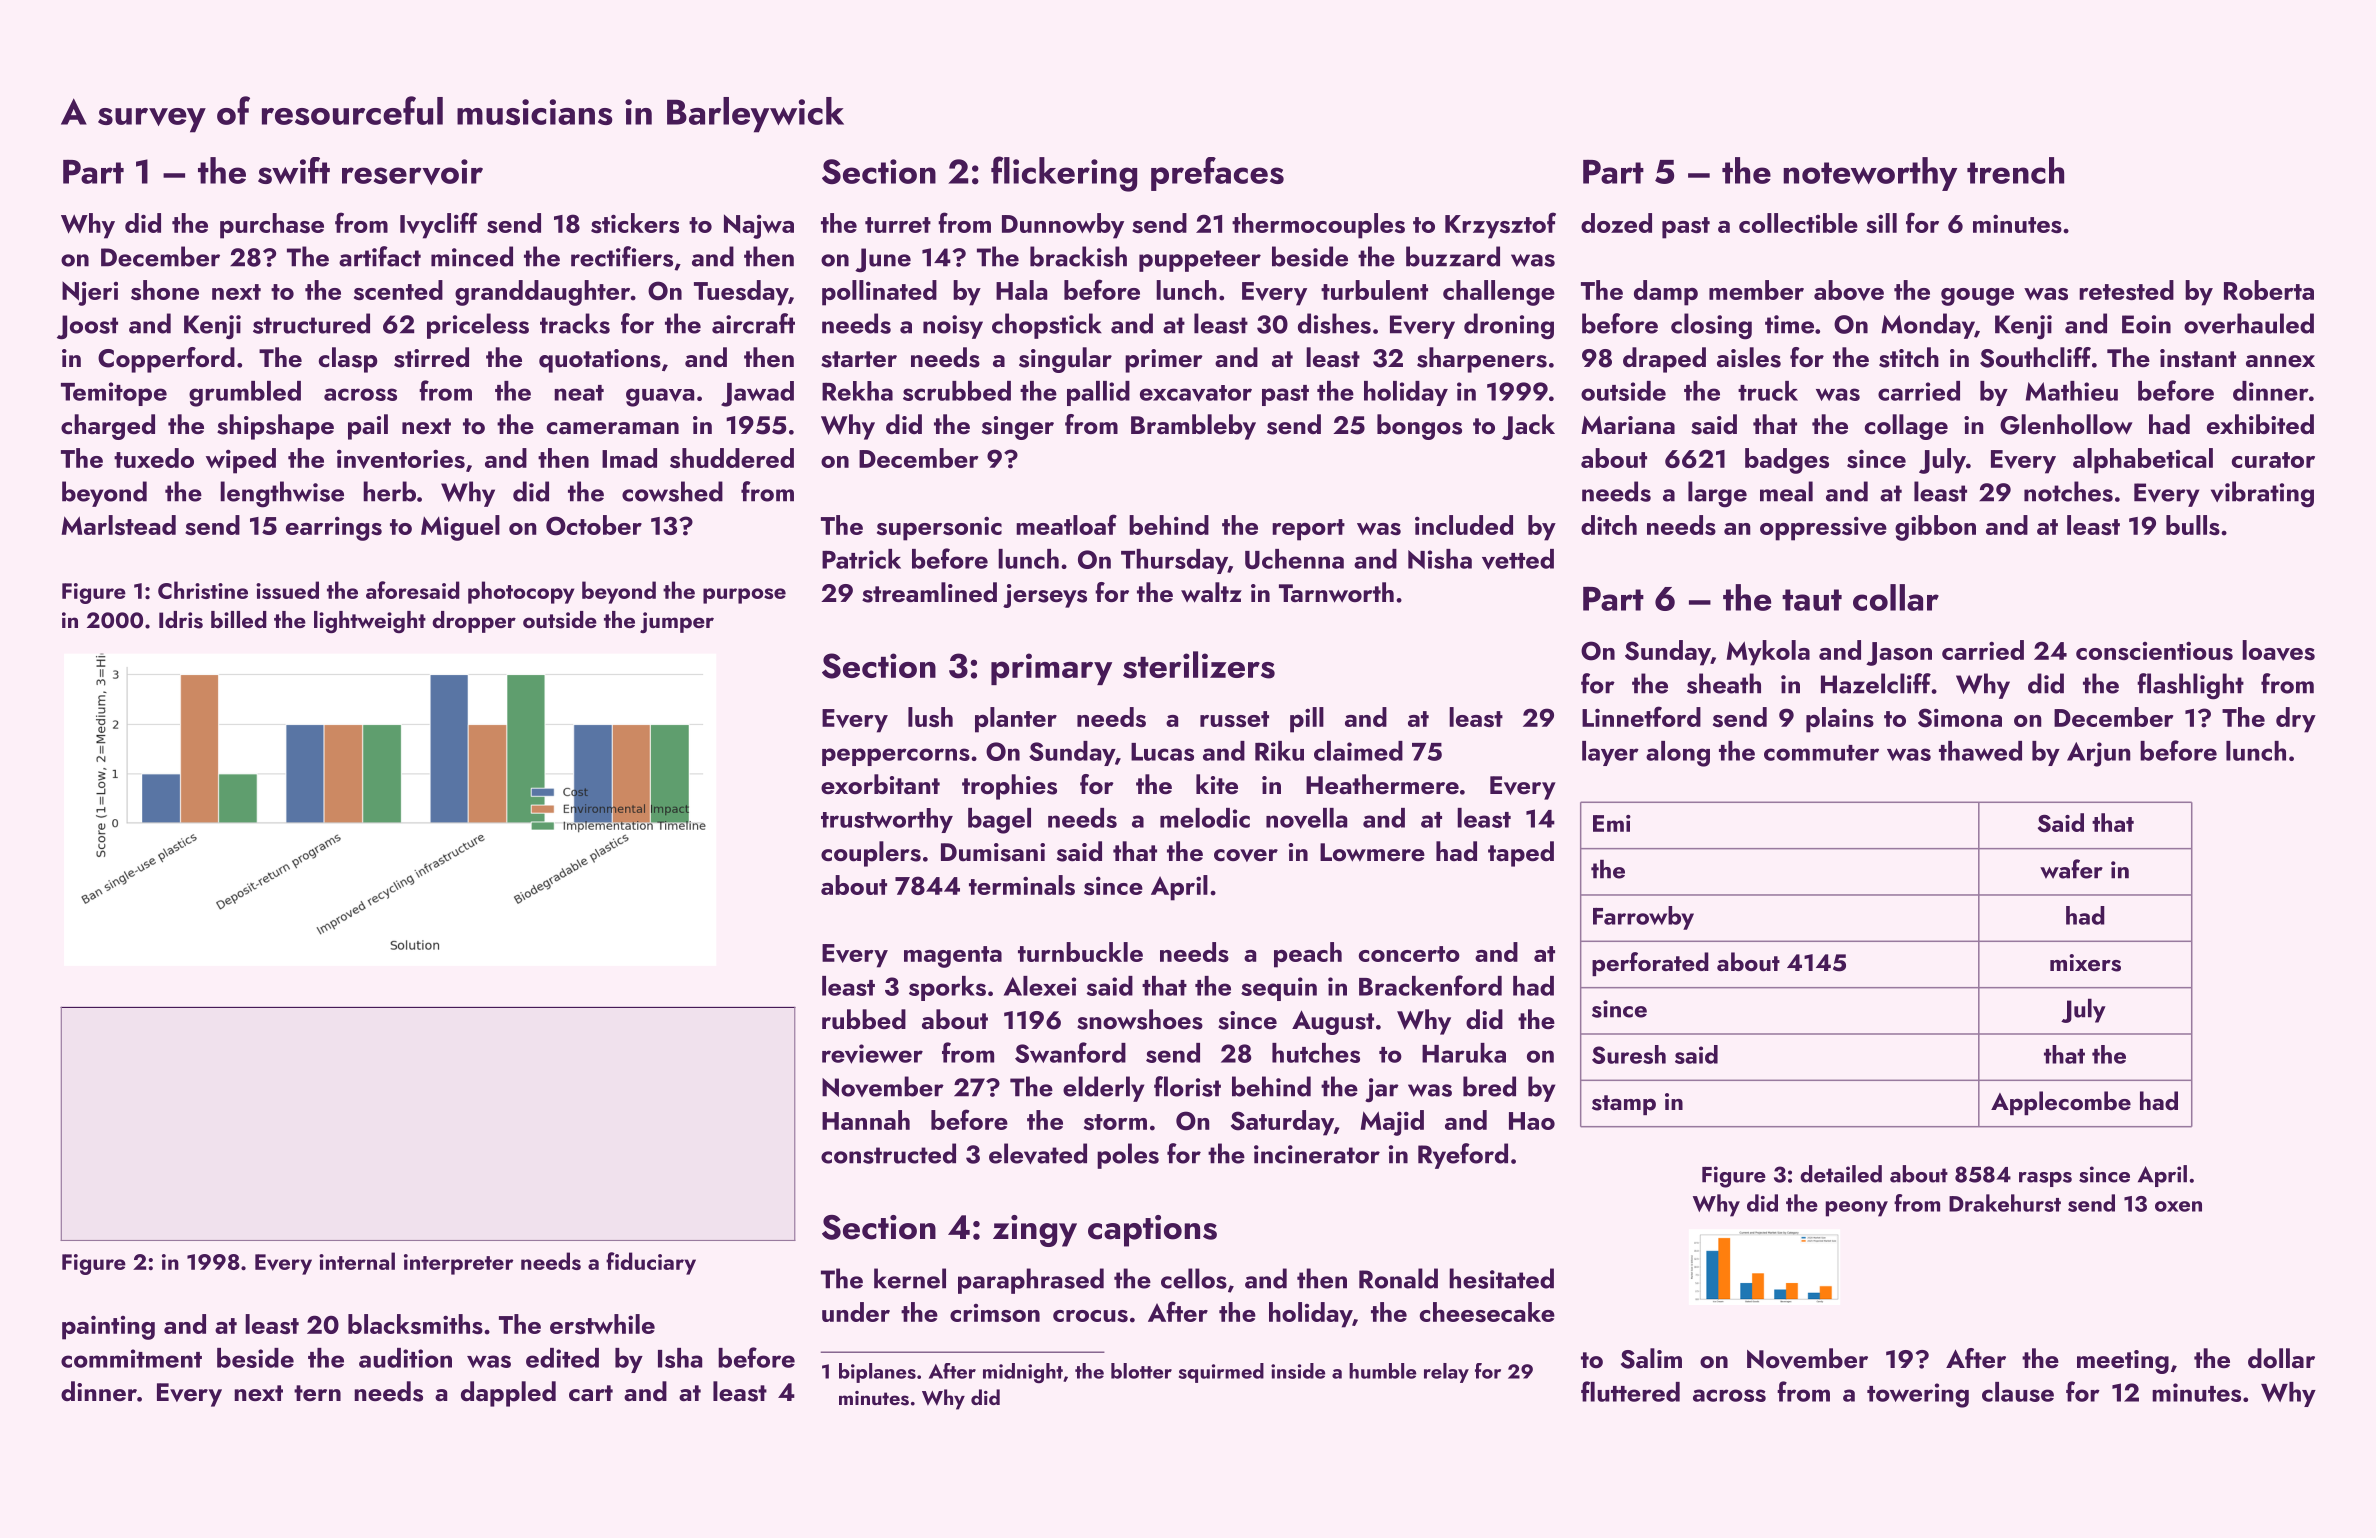 The image size is (2376, 1538). I want to click on billed, so click(239, 619).
